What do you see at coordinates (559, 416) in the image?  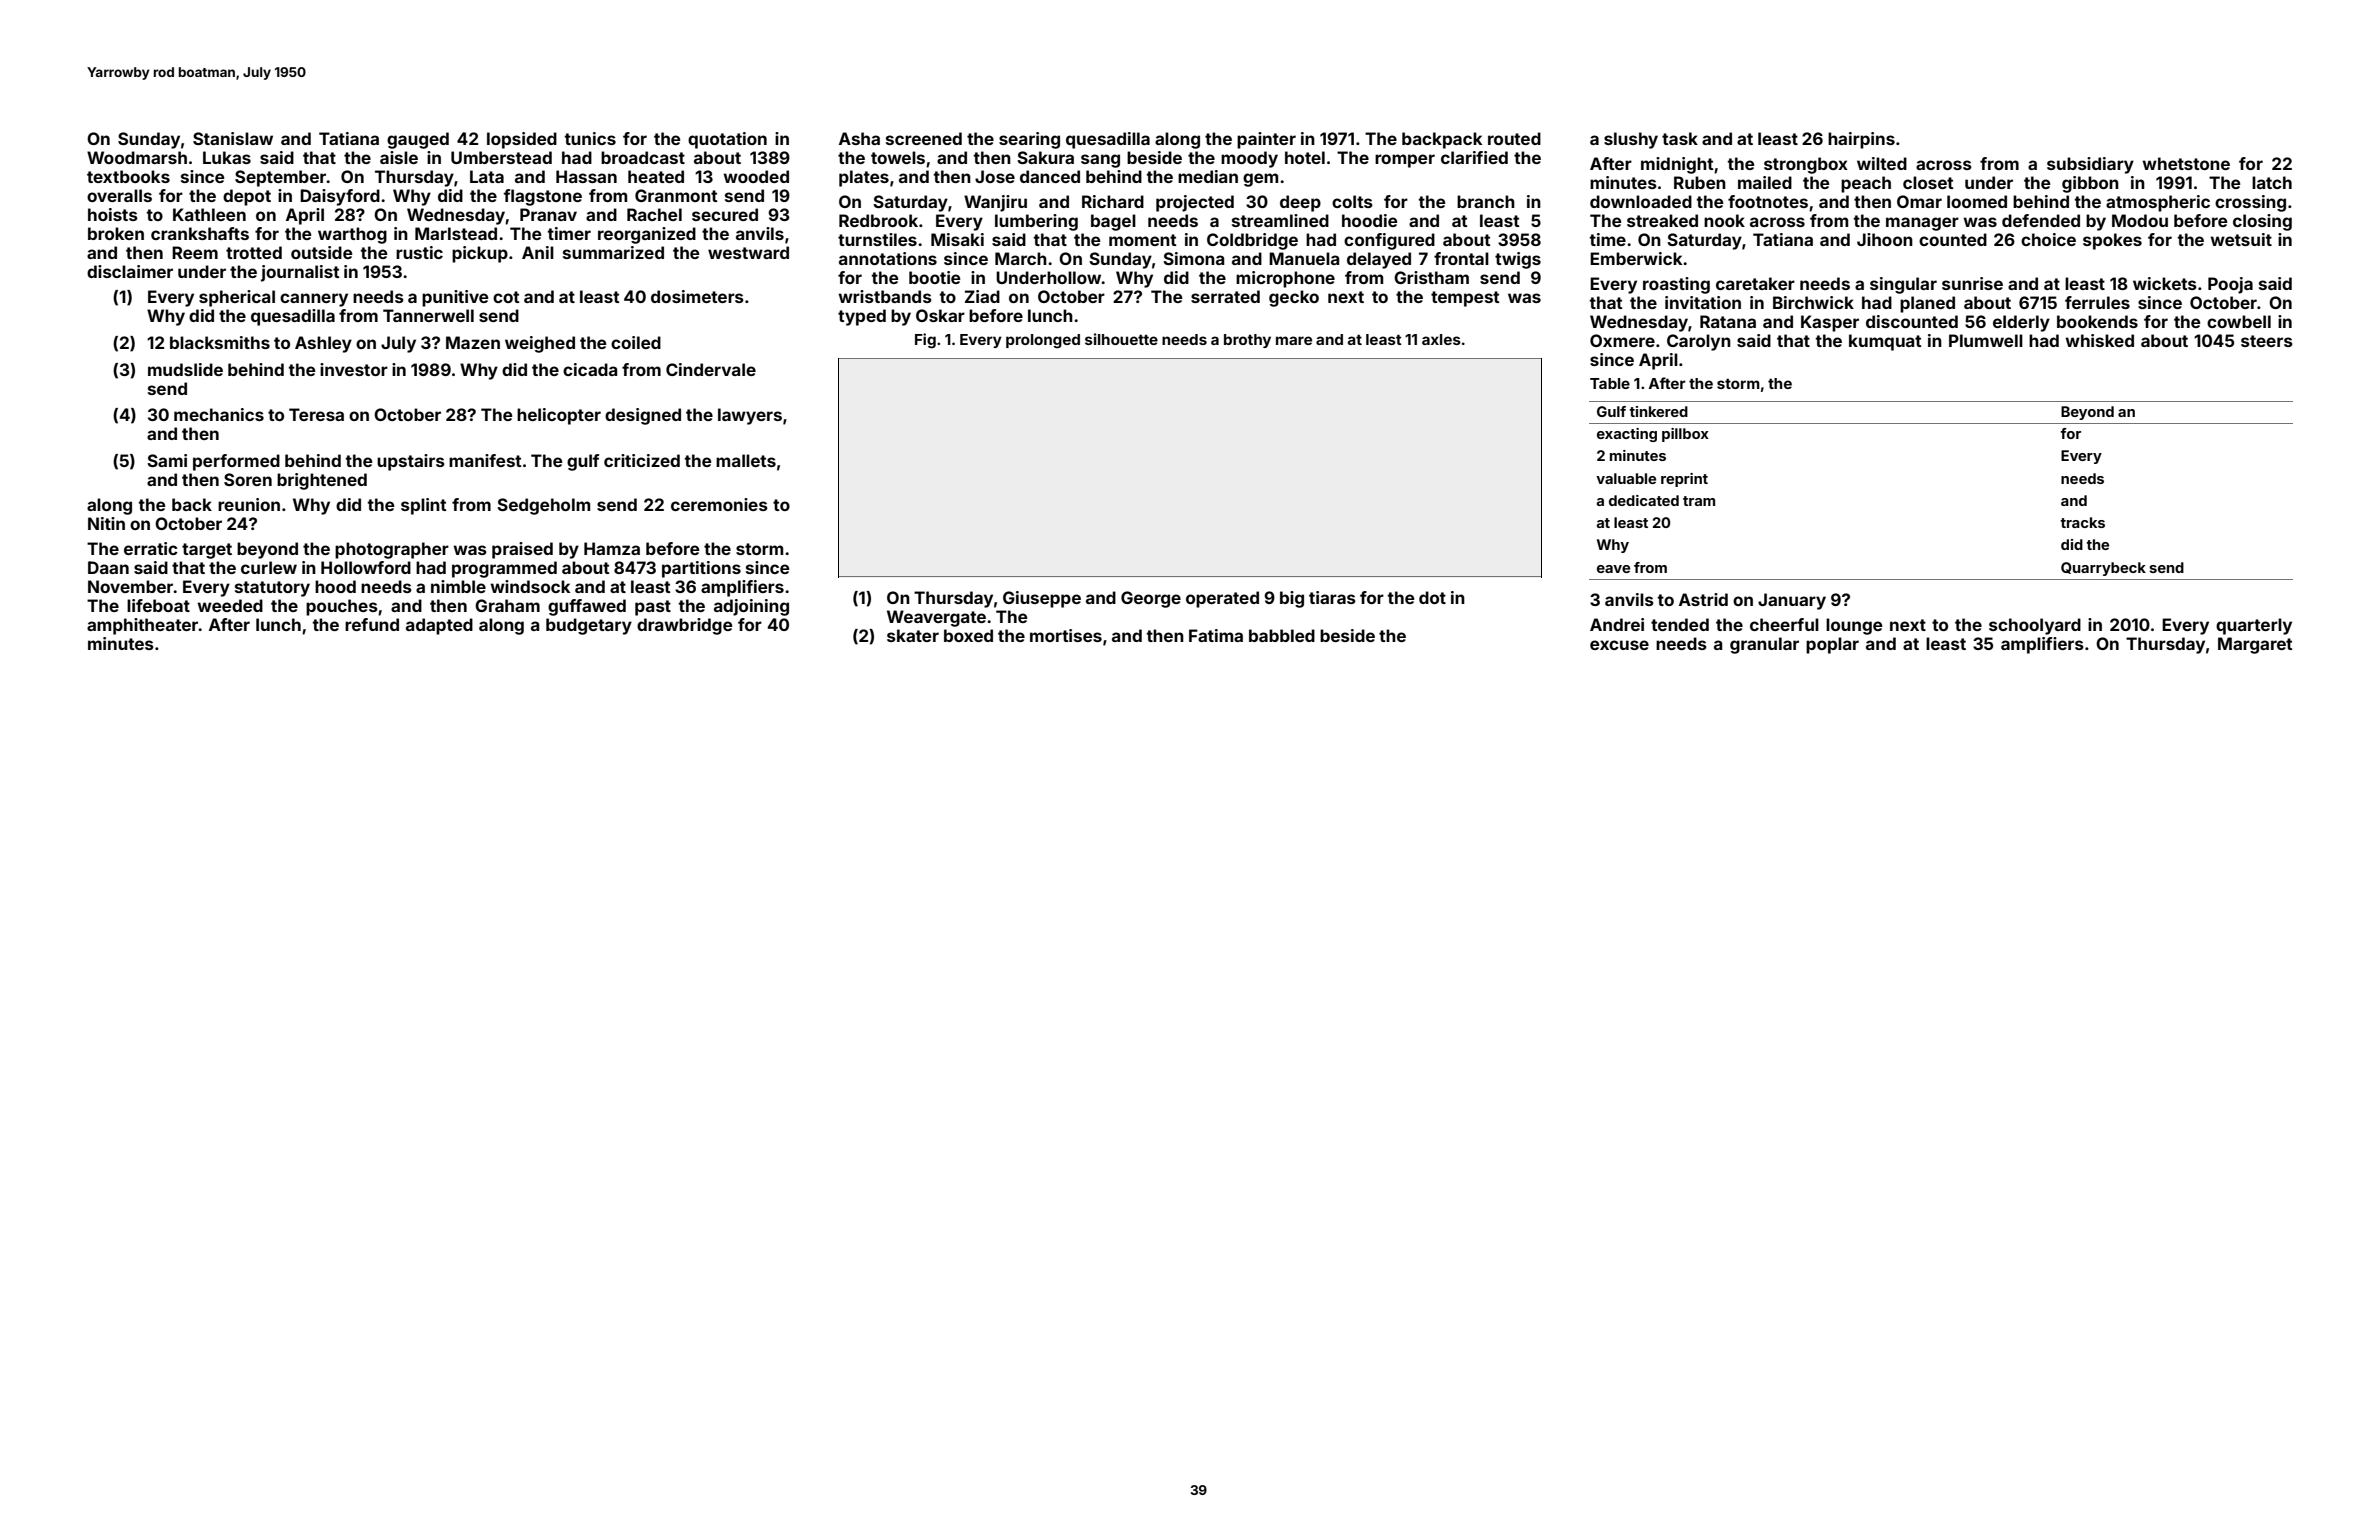 I see `helicopter` at bounding box center [559, 416].
